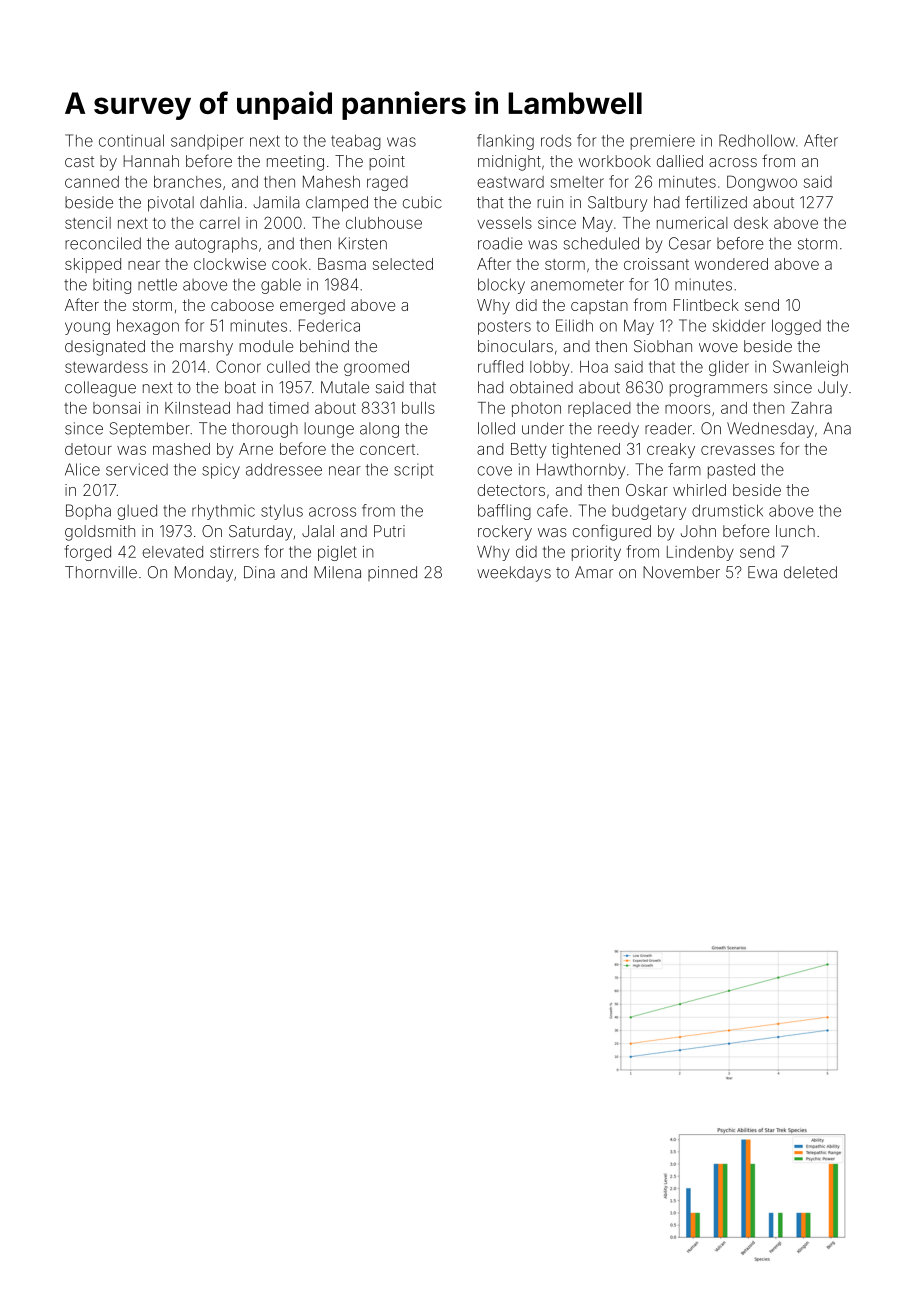 This screenshot has height=1308, width=924. What do you see at coordinates (716, 202) in the screenshot?
I see `fertilized` at bounding box center [716, 202].
